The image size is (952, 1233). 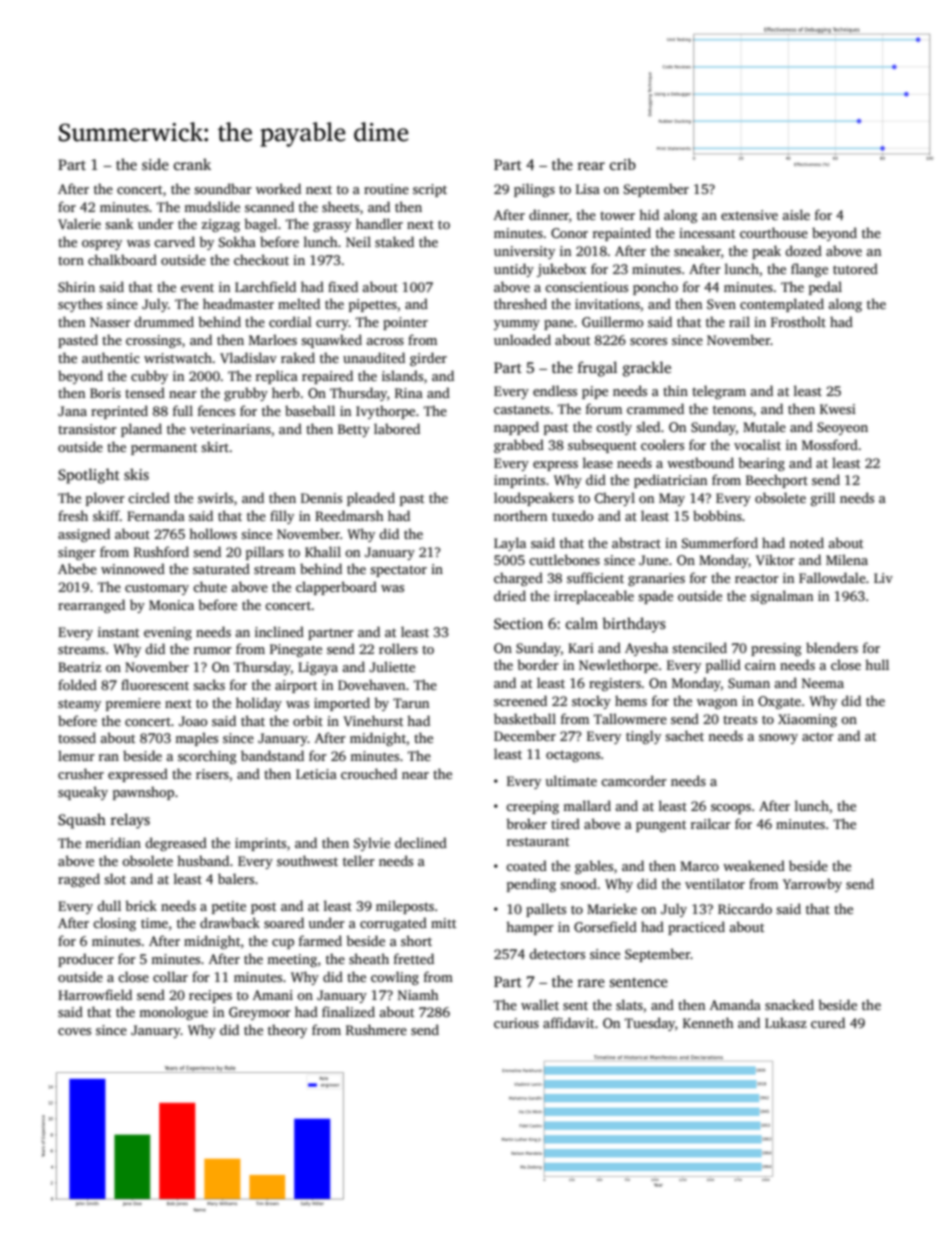 What do you see at coordinates (86, 960) in the screenshot?
I see `producer` at bounding box center [86, 960].
